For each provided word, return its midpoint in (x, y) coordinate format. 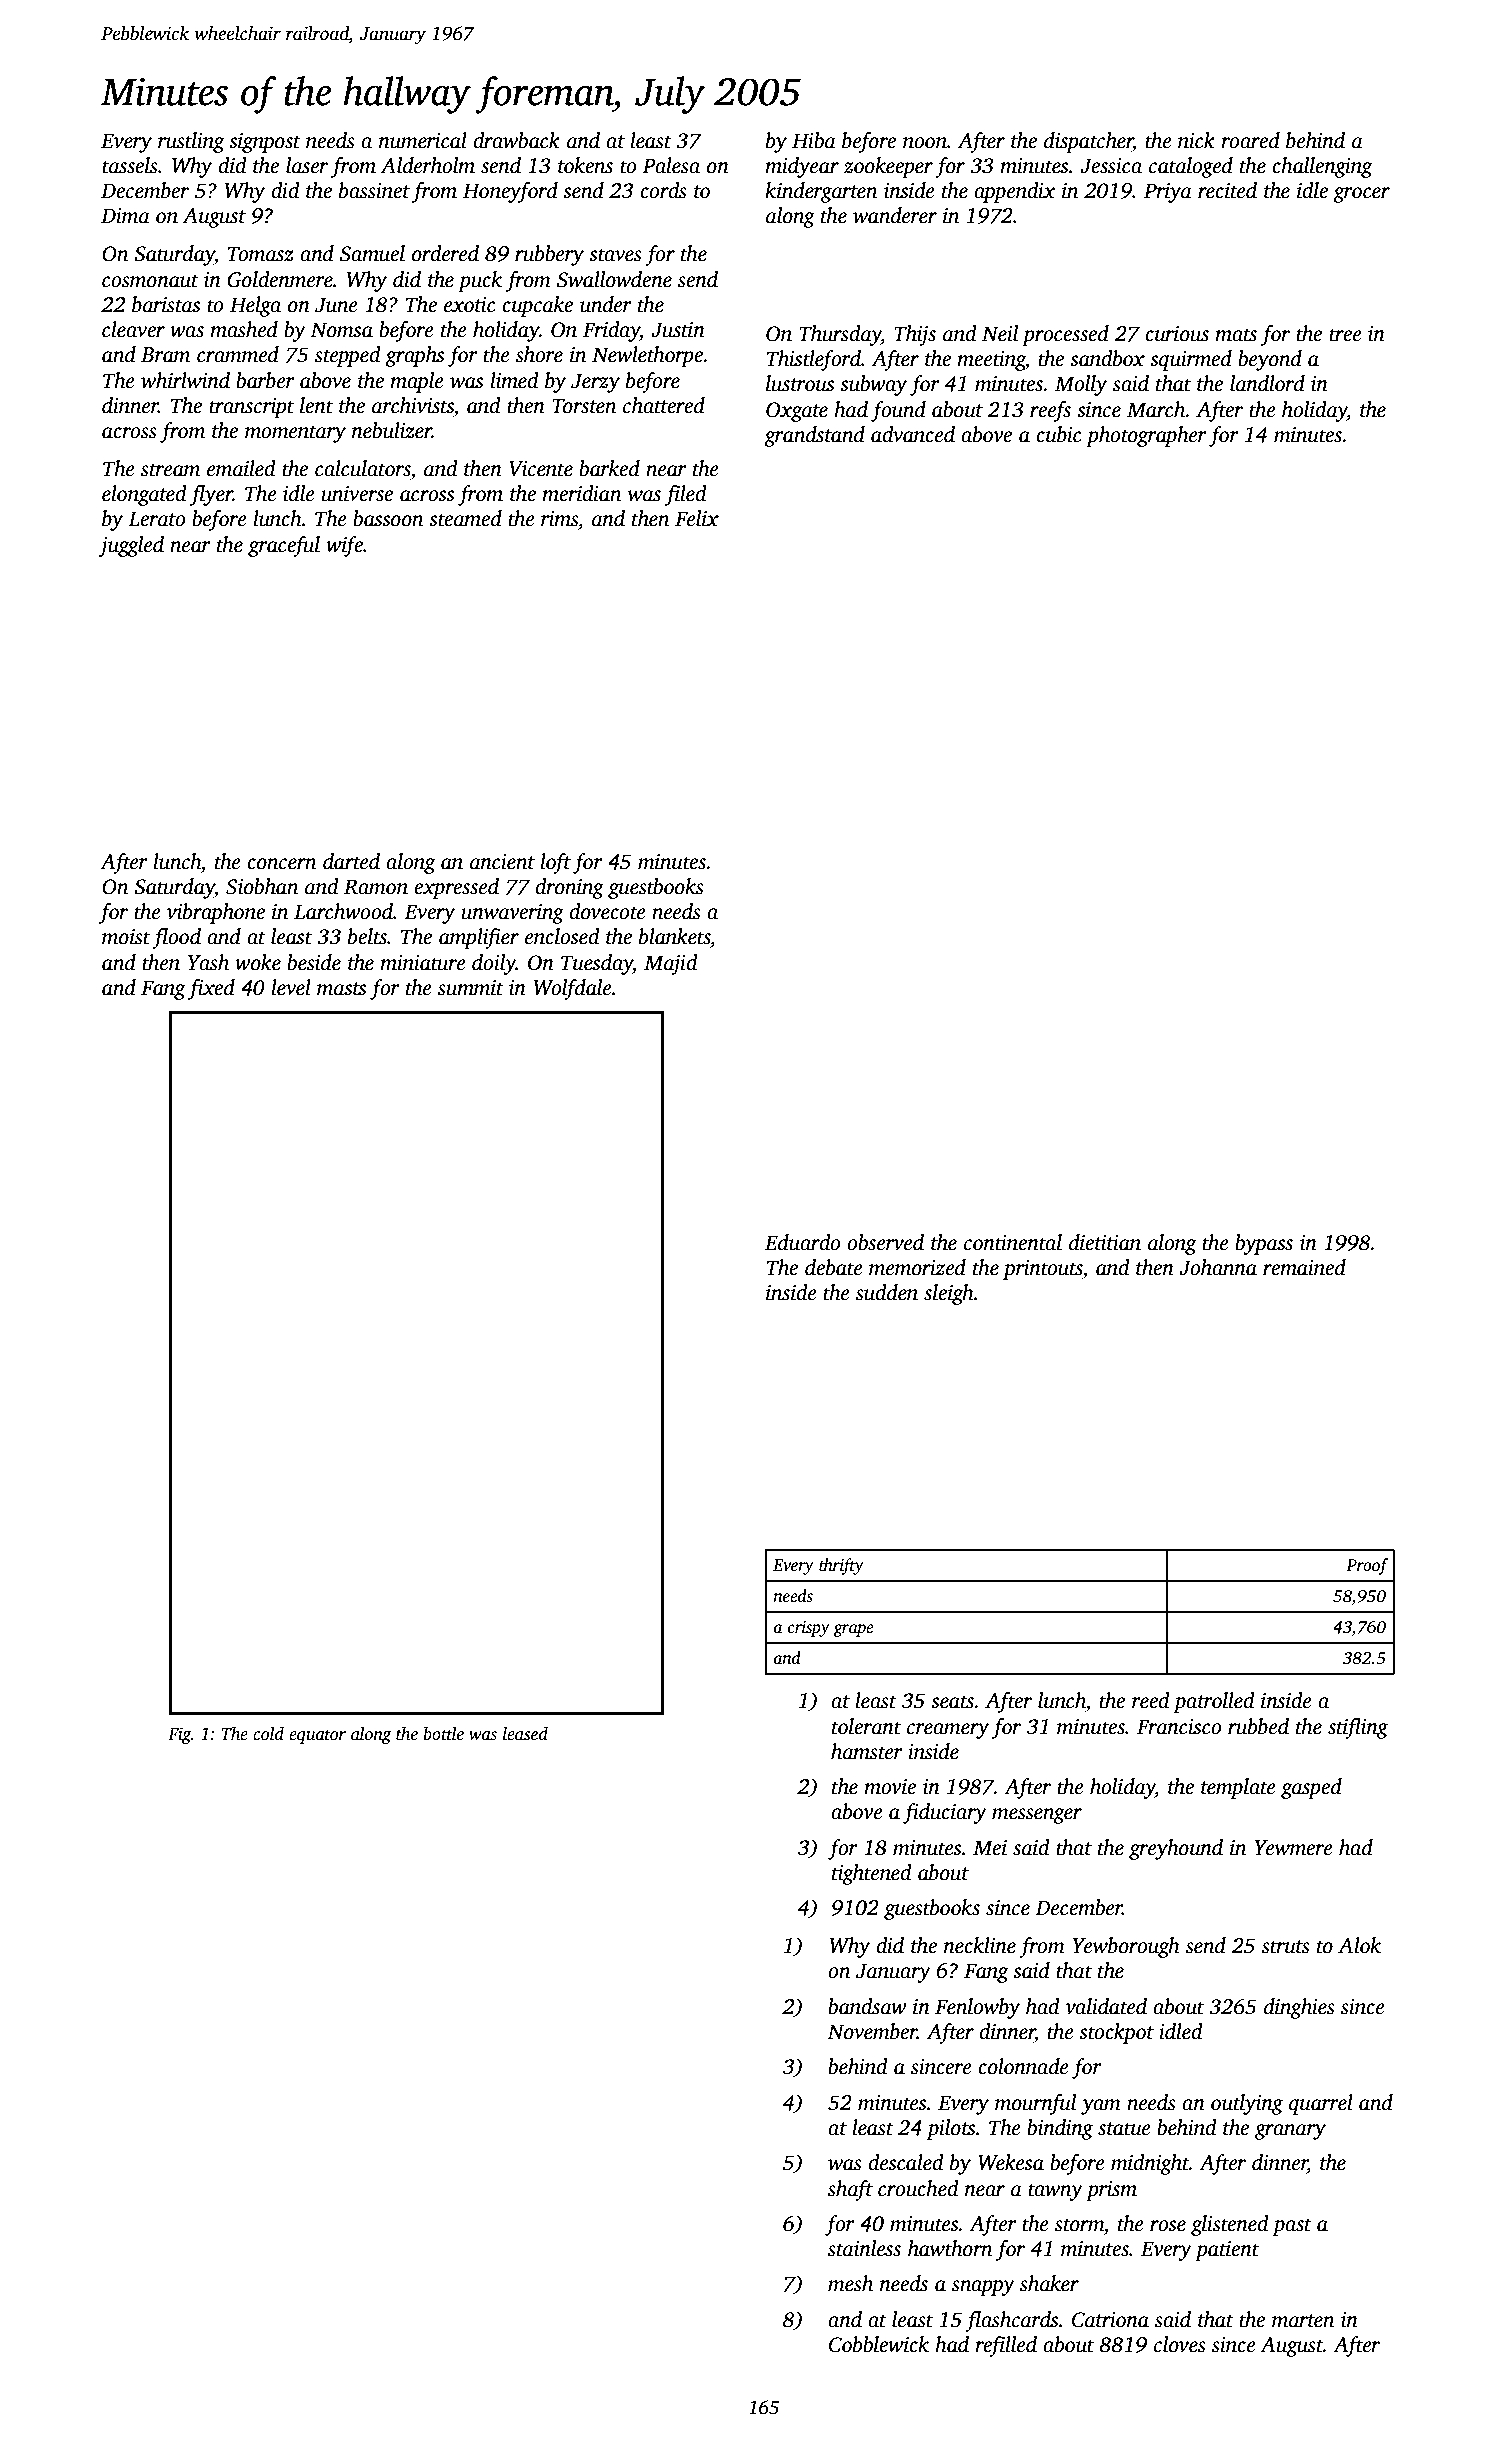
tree (1345, 335)
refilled (1006, 2346)
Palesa (671, 165)
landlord (1267, 383)
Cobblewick (879, 2344)
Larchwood (343, 911)
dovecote (607, 911)
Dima (125, 216)
